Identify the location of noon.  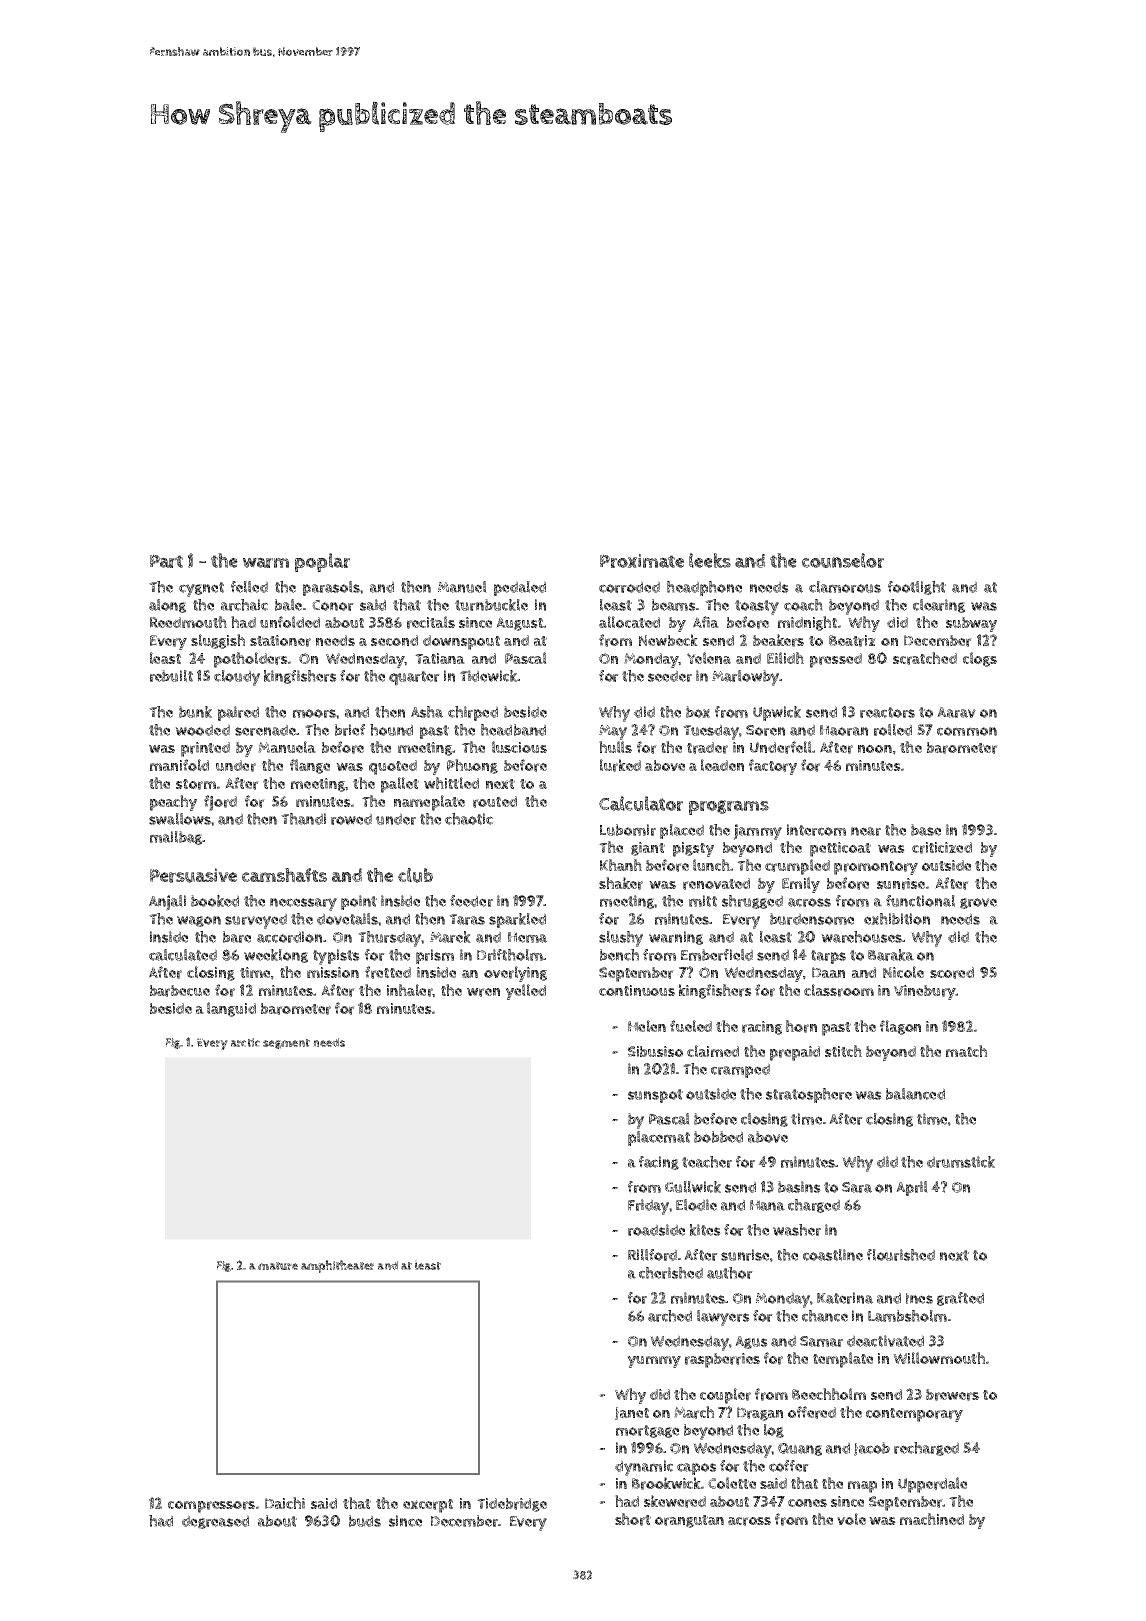
(875, 749).
